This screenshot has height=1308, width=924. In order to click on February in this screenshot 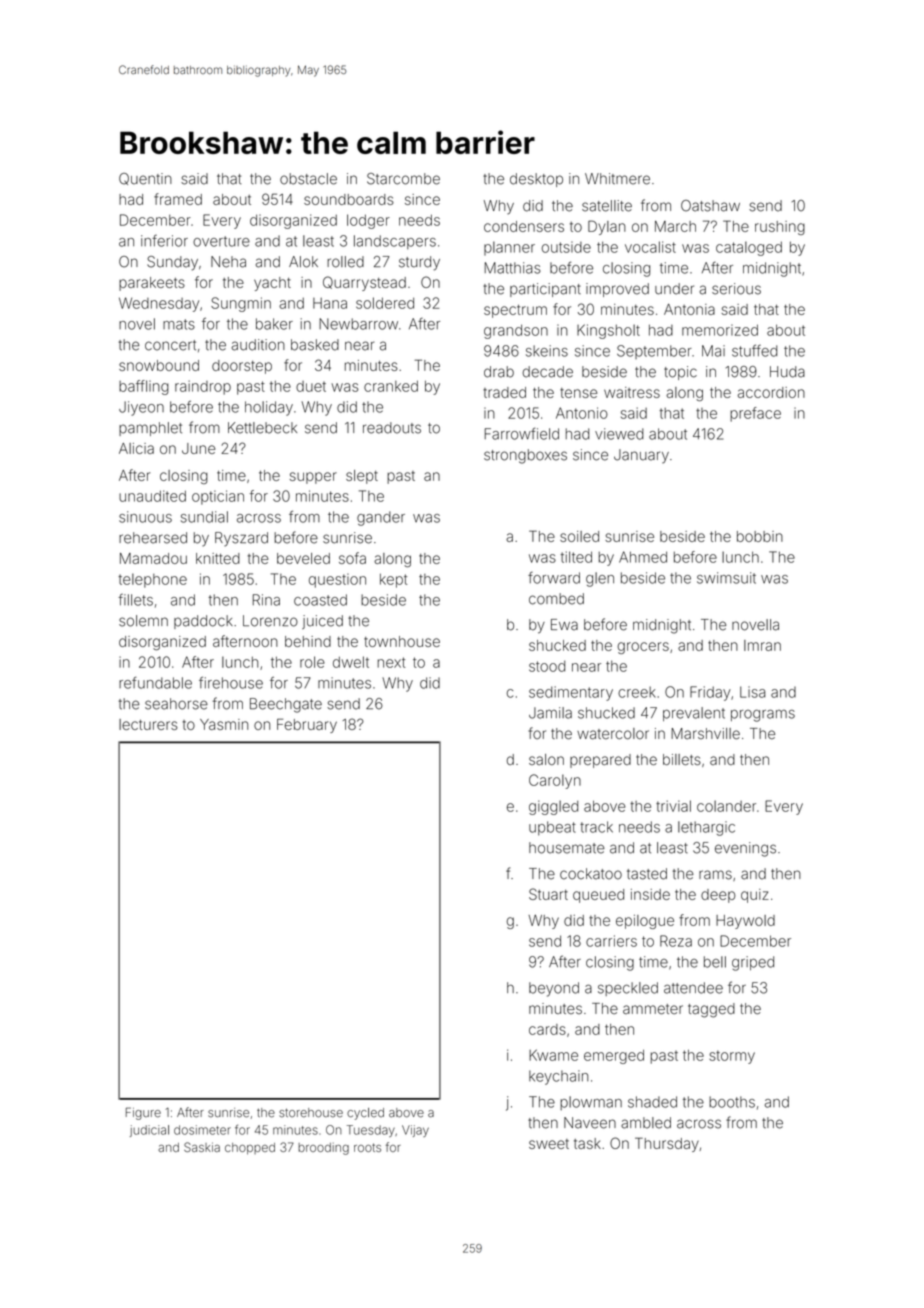, I will do `click(307, 725)`.
